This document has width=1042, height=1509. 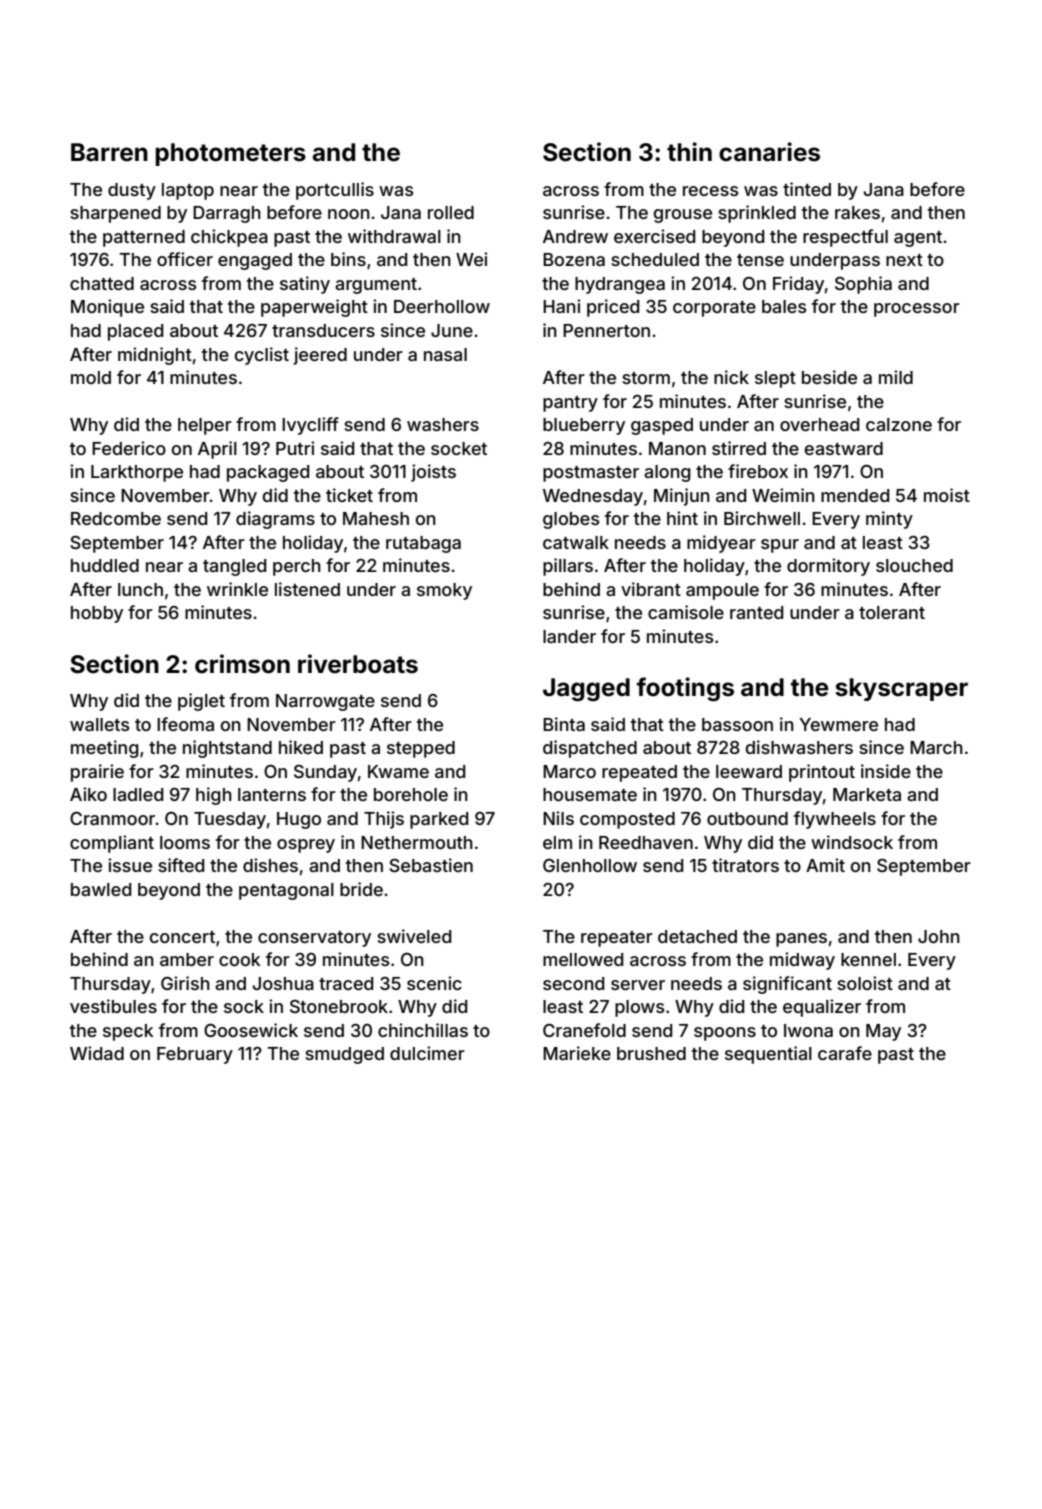 What do you see at coordinates (97, 614) in the document?
I see `hobby` at bounding box center [97, 614].
